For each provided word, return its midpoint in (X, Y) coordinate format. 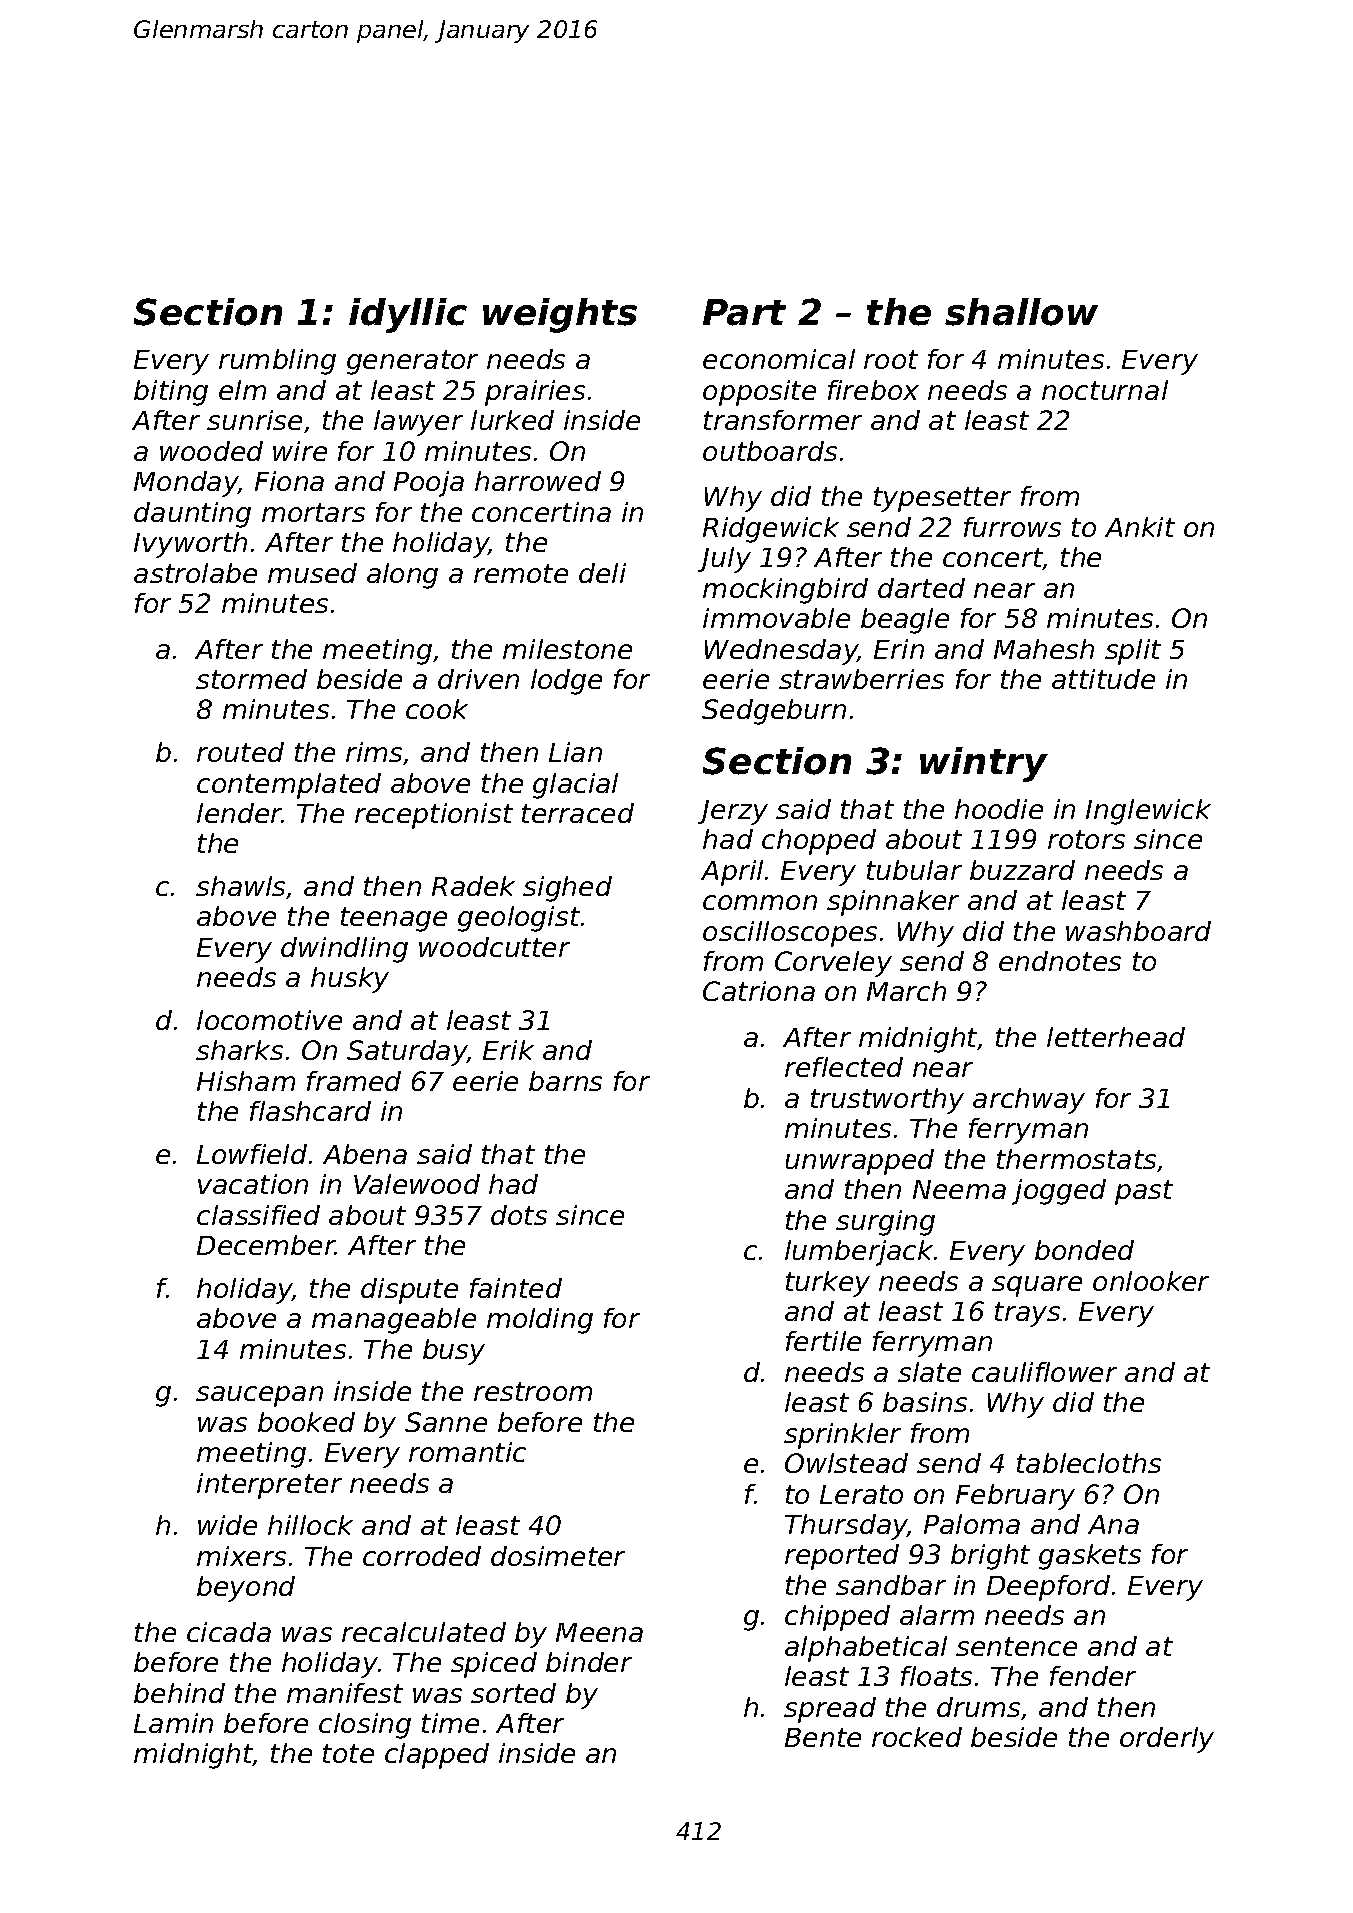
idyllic (408, 315)
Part (744, 312)
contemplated (289, 786)
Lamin (173, 1723)
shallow (1021, 312)
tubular (914, 870)
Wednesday (781, 652)
